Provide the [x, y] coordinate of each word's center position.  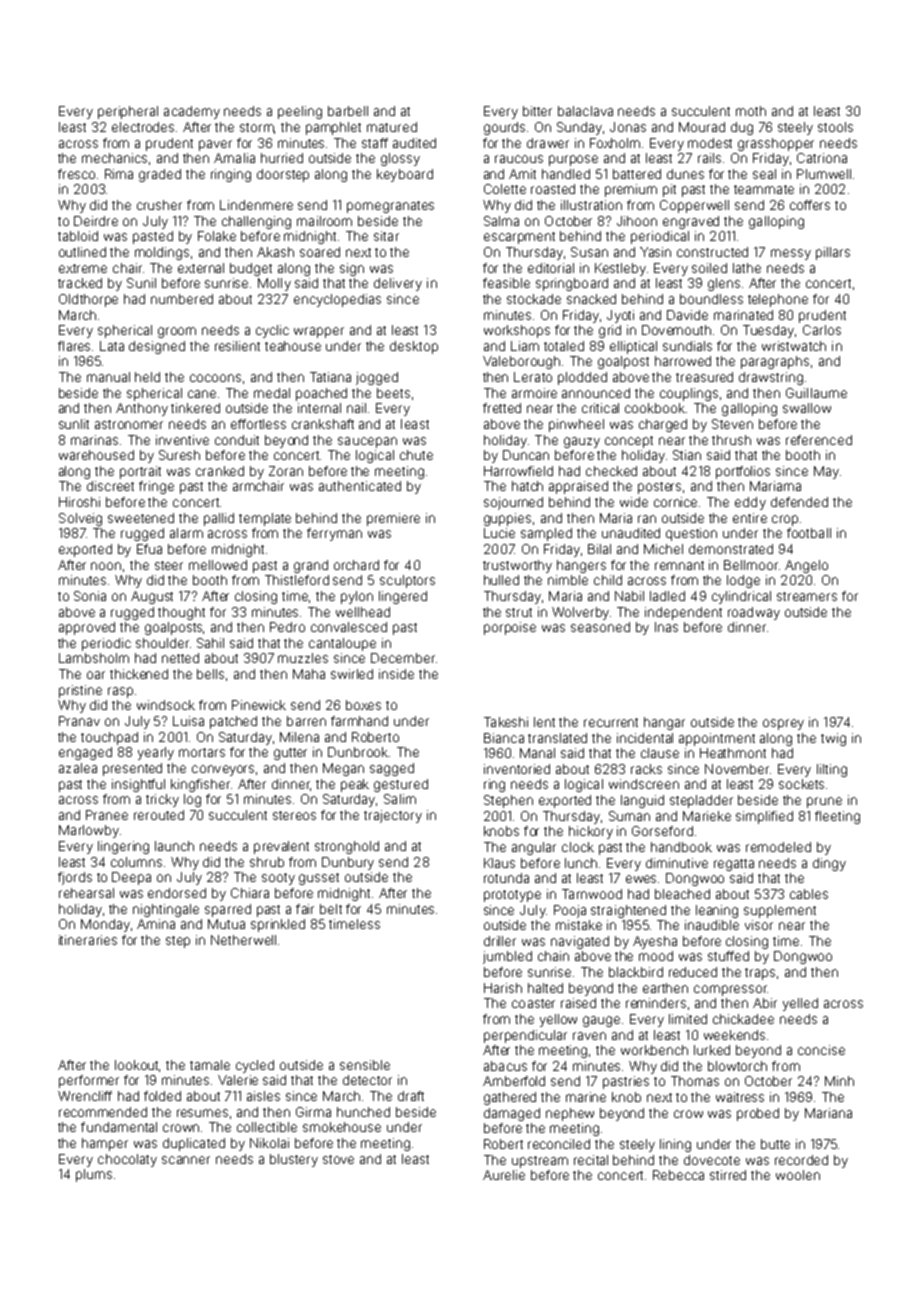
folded [162, 1096]
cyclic [272, 331]
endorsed [177, 893]
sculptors [407, 581]
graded [160, 175]
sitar [386, 236]
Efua [149, 549]
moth [751, 111]
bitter [537, 111]
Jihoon [637, 221]
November [737, 769]
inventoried [517, 769]
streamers [807, 596]
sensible [365, 1065]
